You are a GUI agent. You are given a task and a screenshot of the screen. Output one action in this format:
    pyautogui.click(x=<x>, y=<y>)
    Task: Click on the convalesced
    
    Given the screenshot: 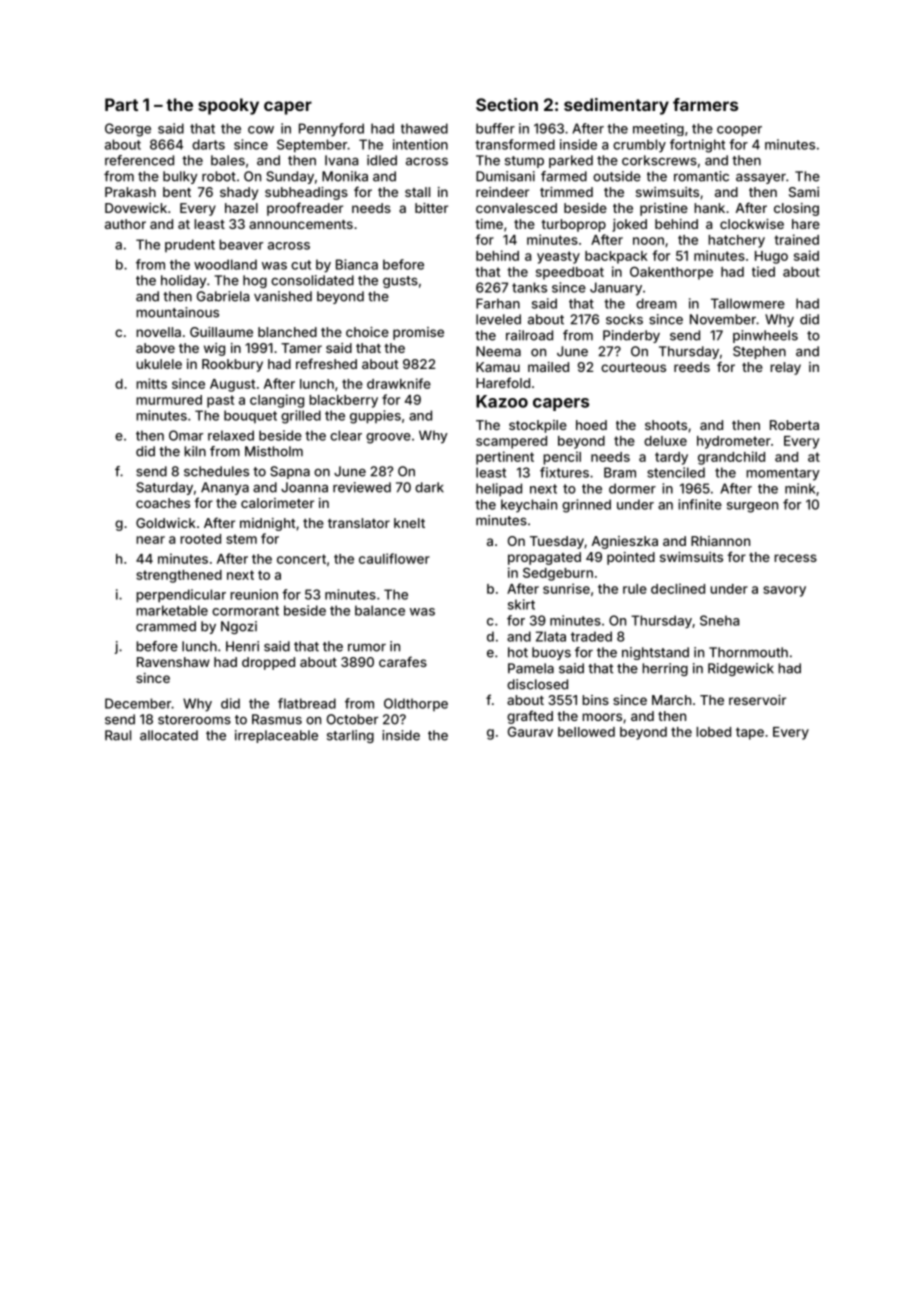 What is the action you would take?
    pyautogui.click(x=516, y=208)
